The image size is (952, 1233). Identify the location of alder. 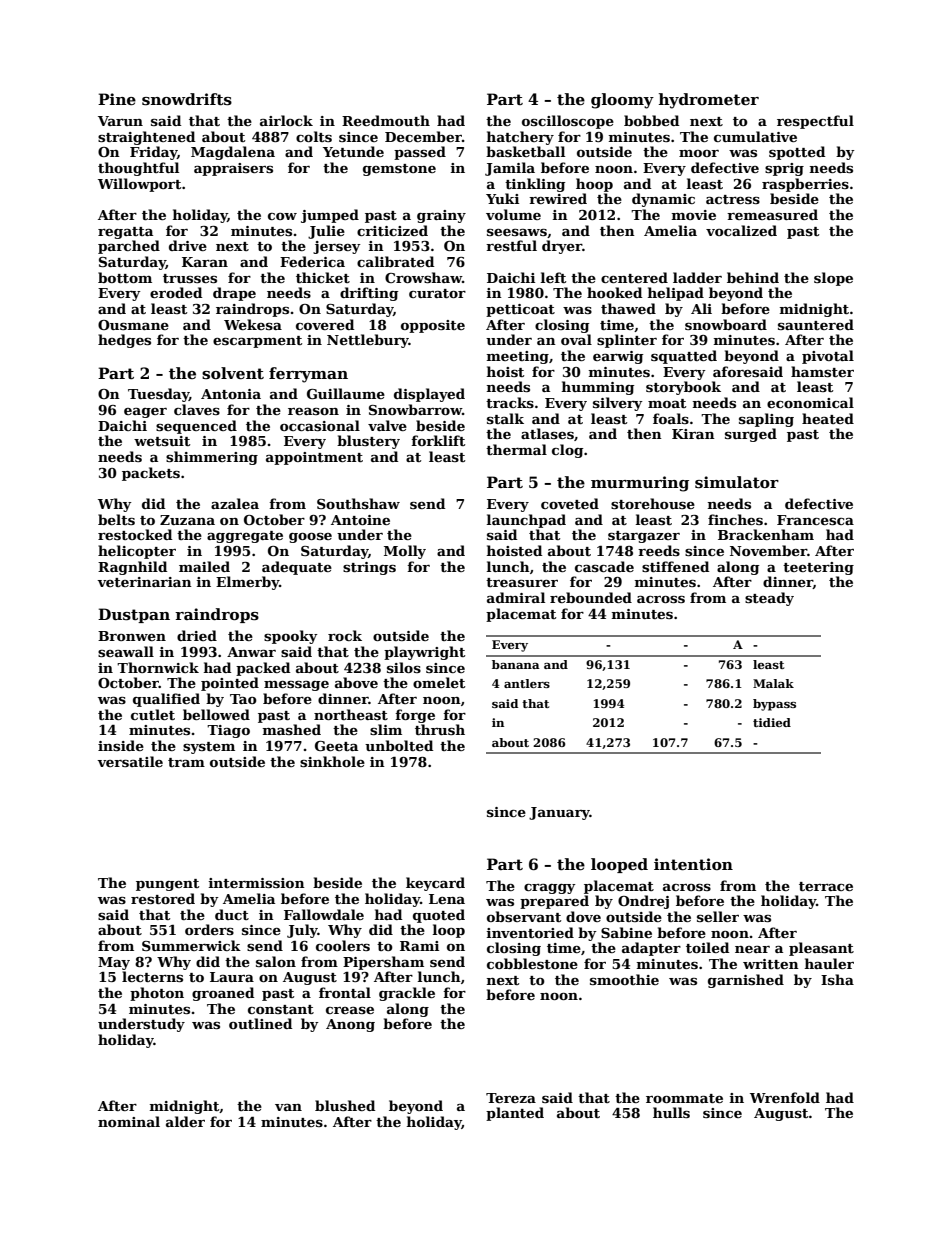
(185, 1121).
